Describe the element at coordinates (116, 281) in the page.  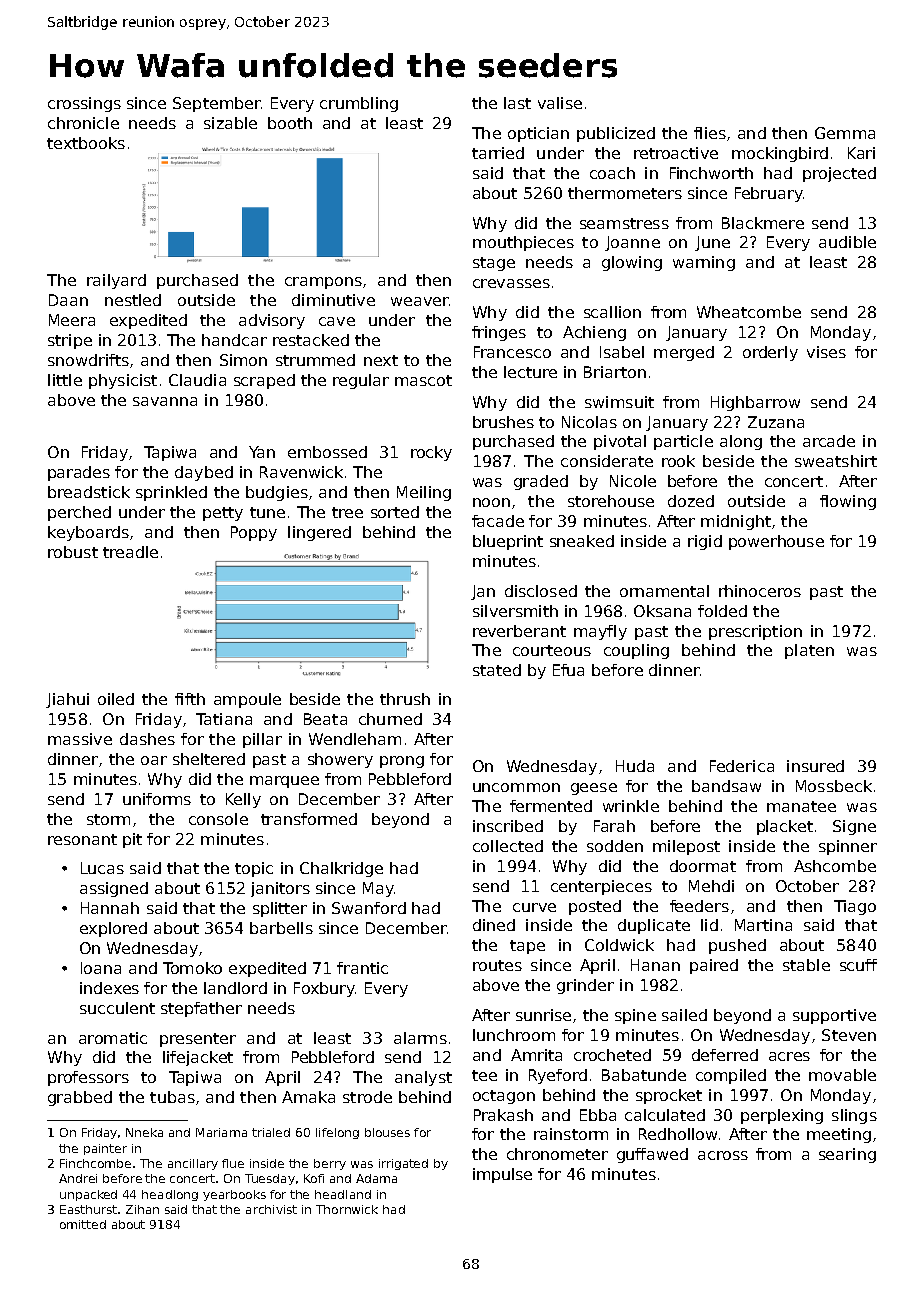
I see `railyard` at that location.
